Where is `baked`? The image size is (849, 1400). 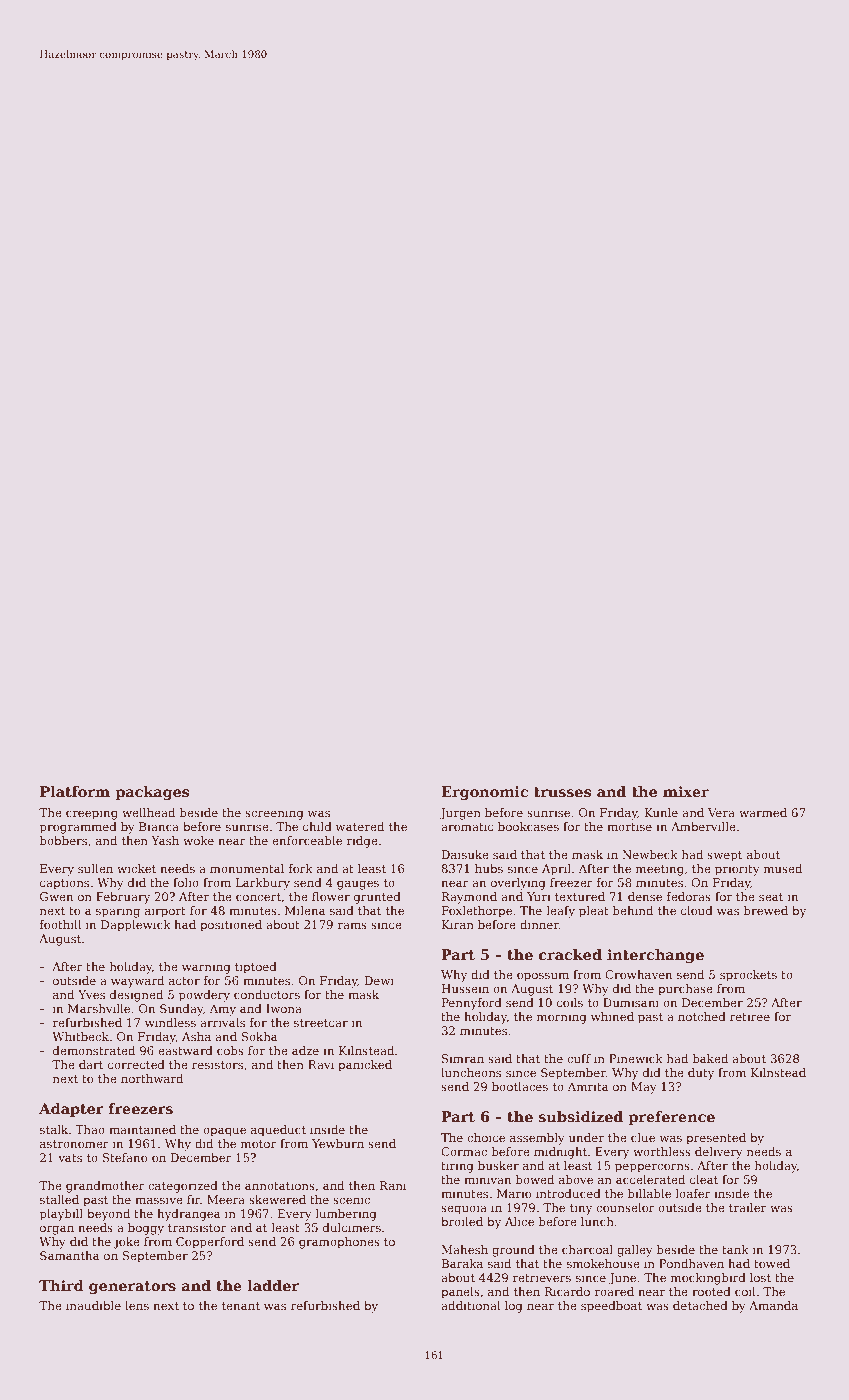
baked is located at coordinates (710, 1058).
